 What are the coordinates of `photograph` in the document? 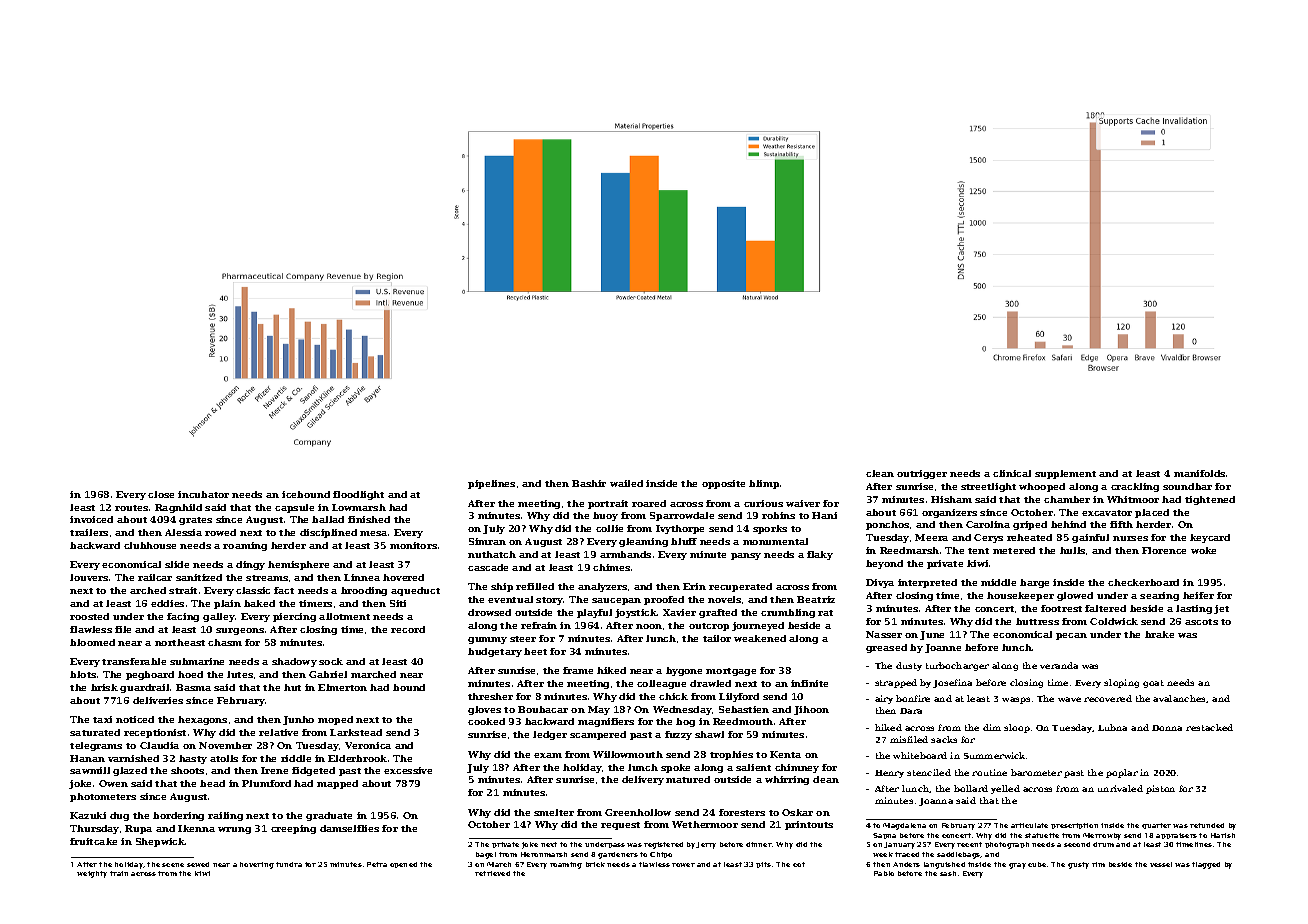 It's located at (1007, 845).
